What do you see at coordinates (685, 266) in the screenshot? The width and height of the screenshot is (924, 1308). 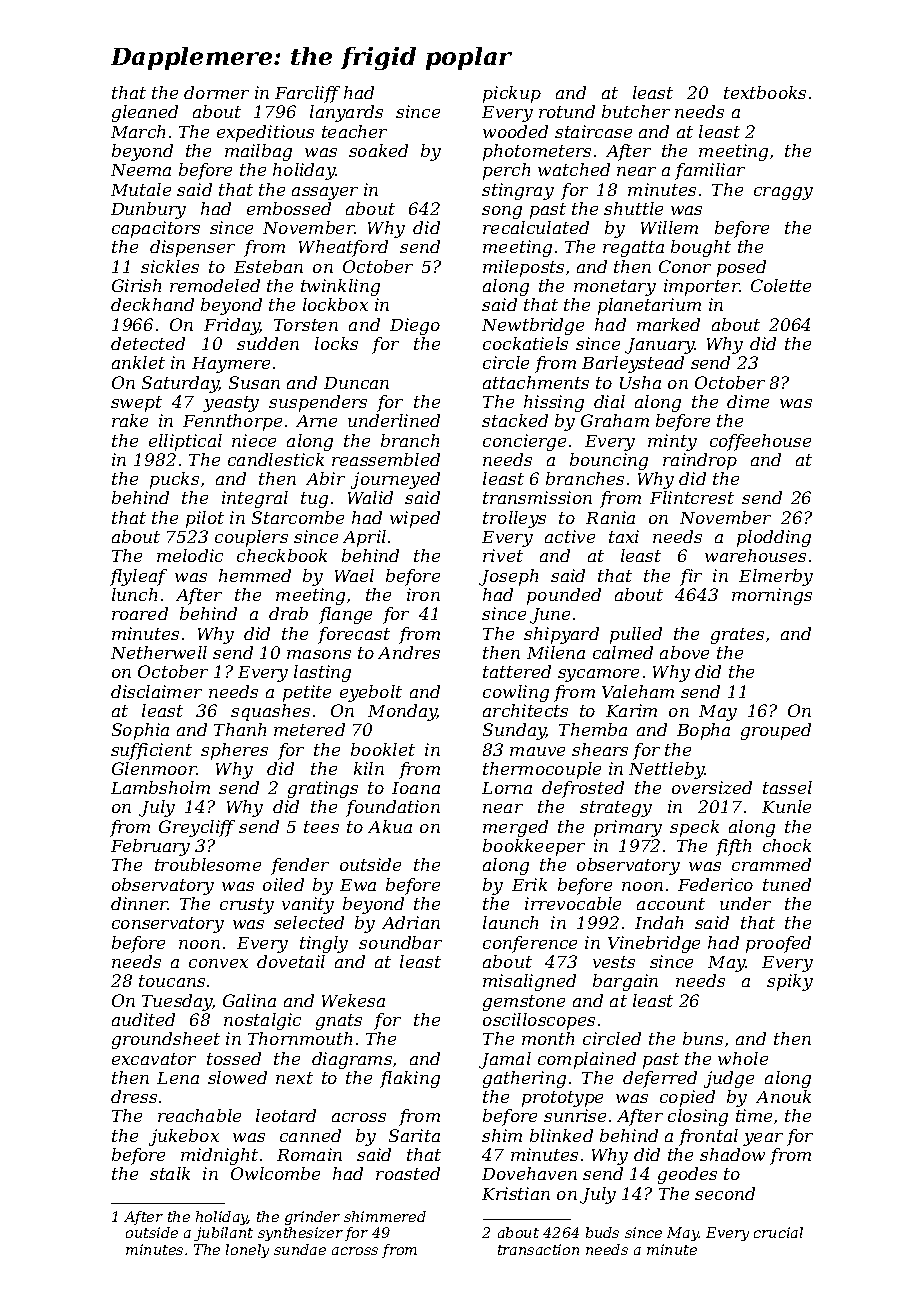 I see `Conor` at bounding box center [685, 266].
